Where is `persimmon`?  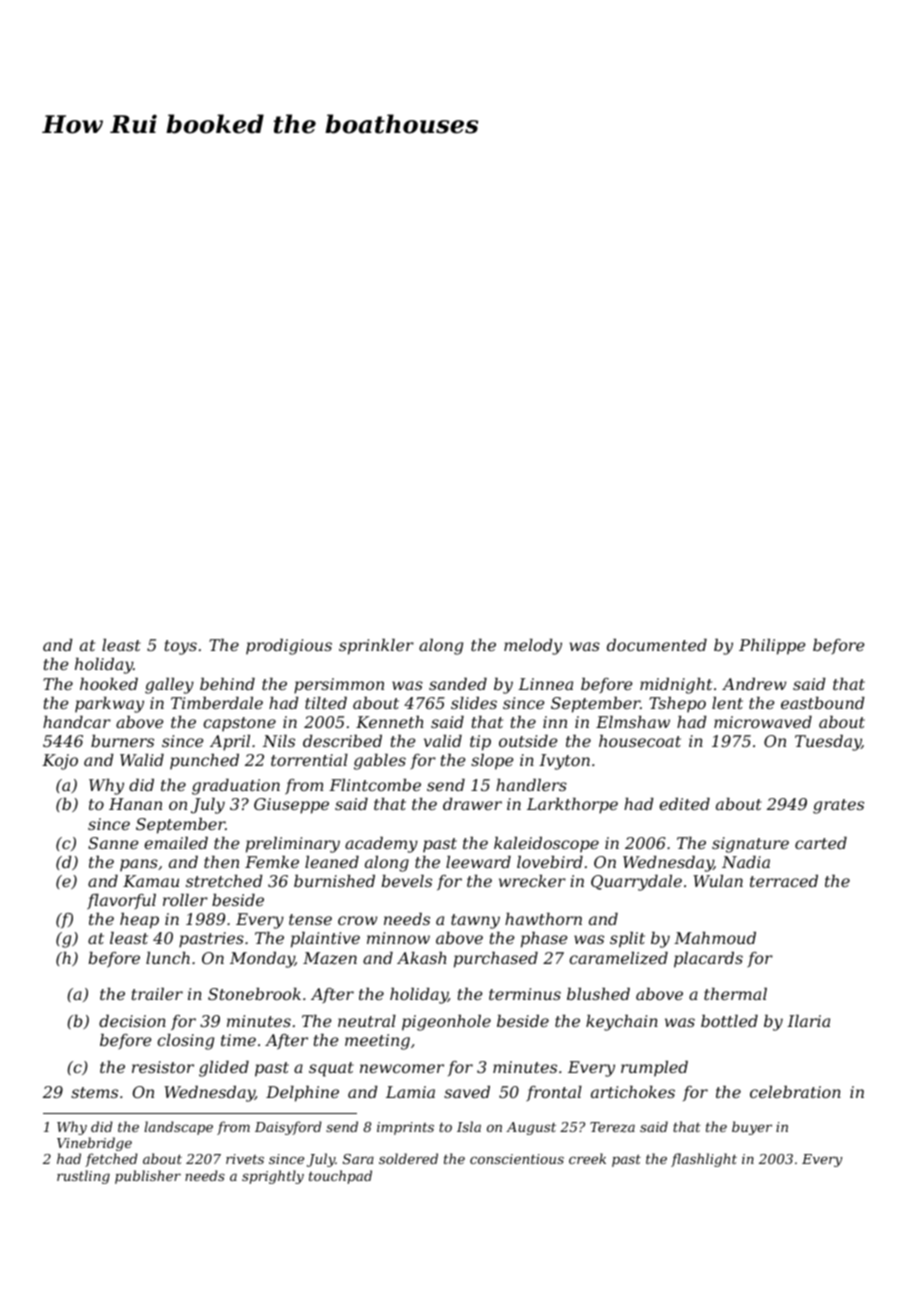
persimmon is located at coordinates (339, 686).
